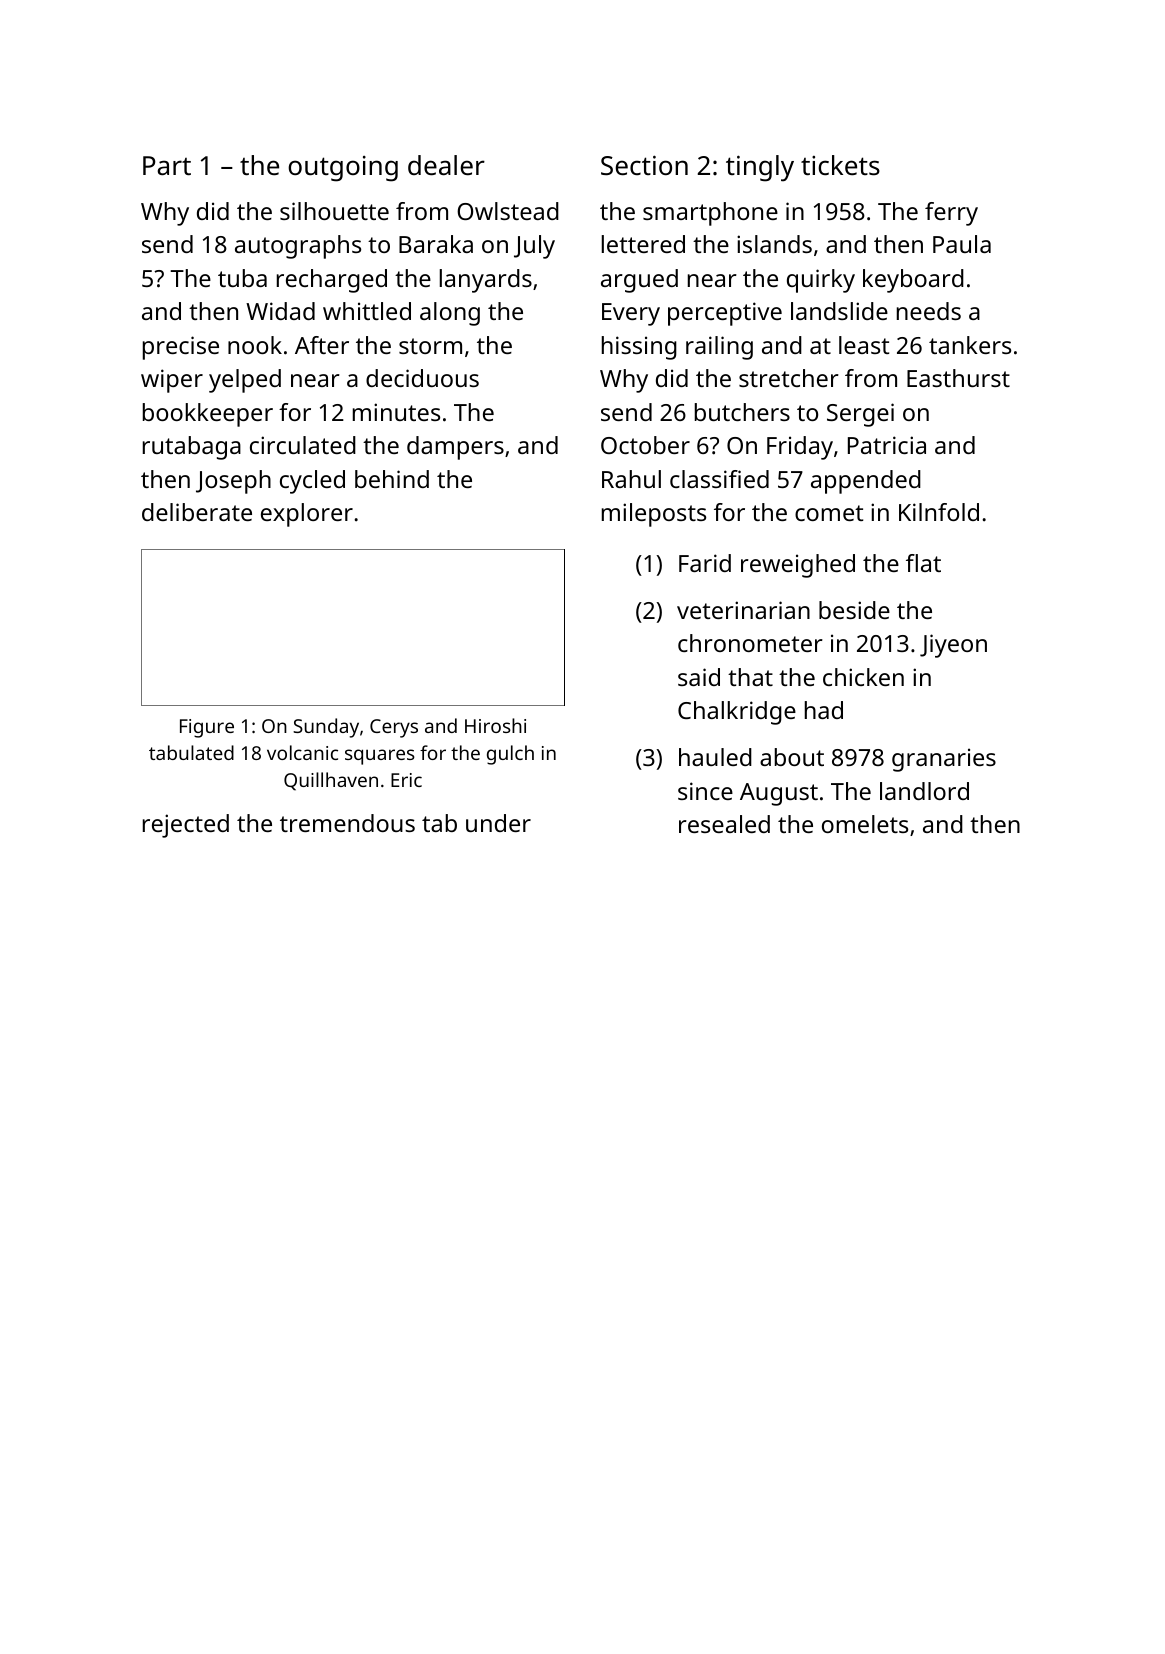 The width and height of the page is (1165, 1654). What do you see at coordinates (343, 169) in the page?
I see `outgoing` at bounding box center [343, 169].
